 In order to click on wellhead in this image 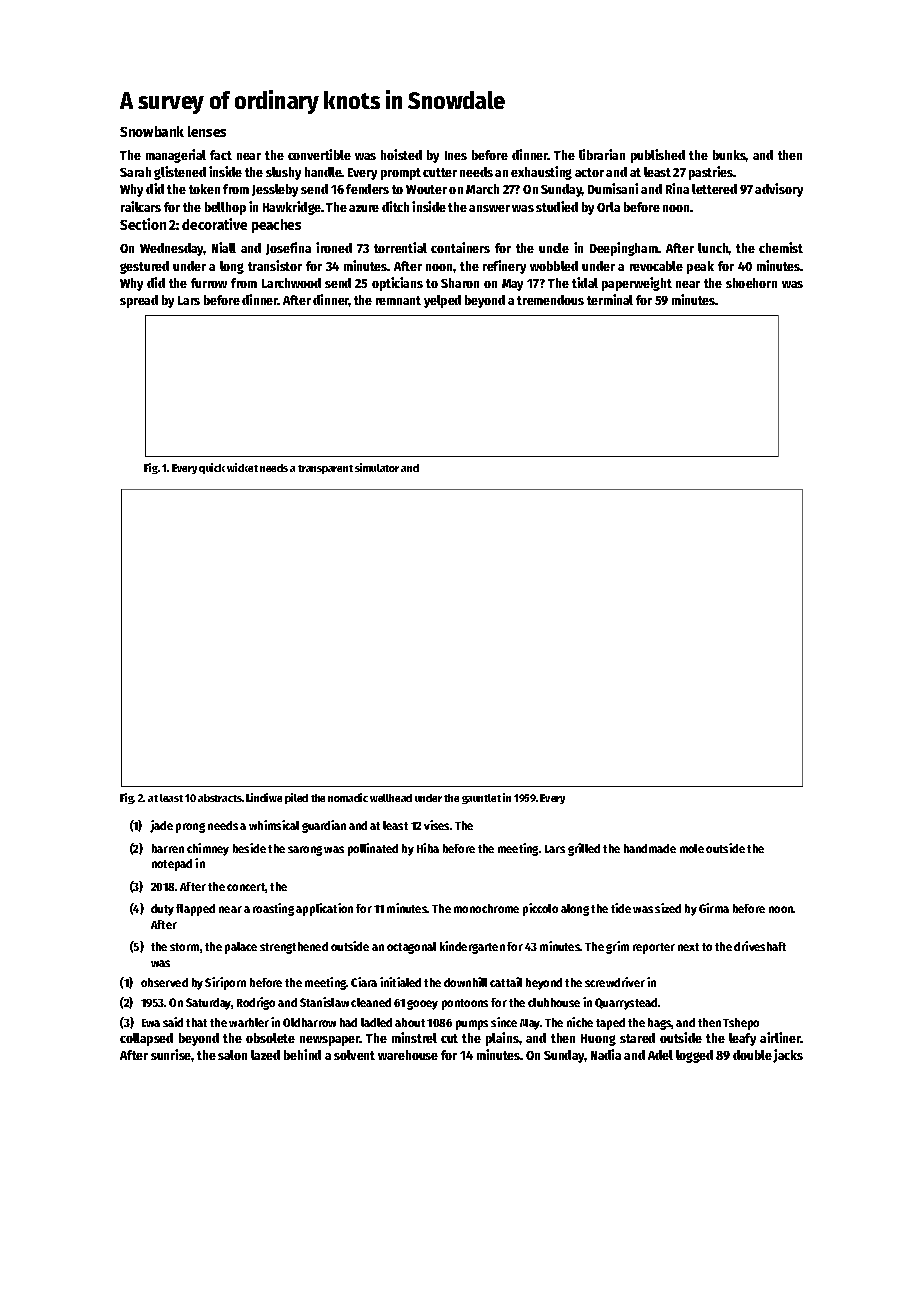, I will do `click(391, 798)`.
